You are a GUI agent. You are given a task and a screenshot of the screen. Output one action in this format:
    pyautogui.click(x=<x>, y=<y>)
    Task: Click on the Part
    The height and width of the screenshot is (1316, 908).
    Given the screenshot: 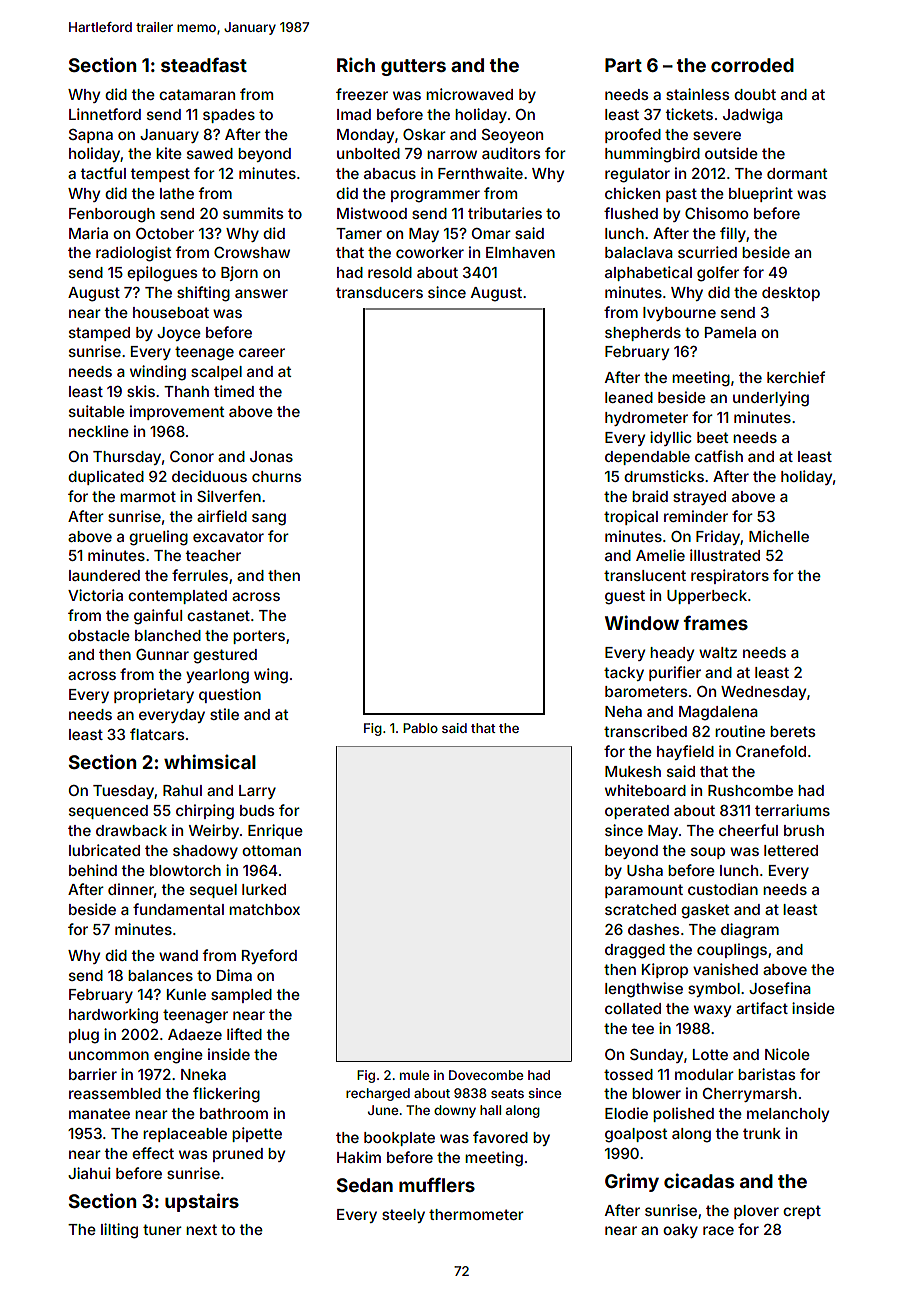 What is the action you would take?
    pyautogui.click(x=623, y=65)
